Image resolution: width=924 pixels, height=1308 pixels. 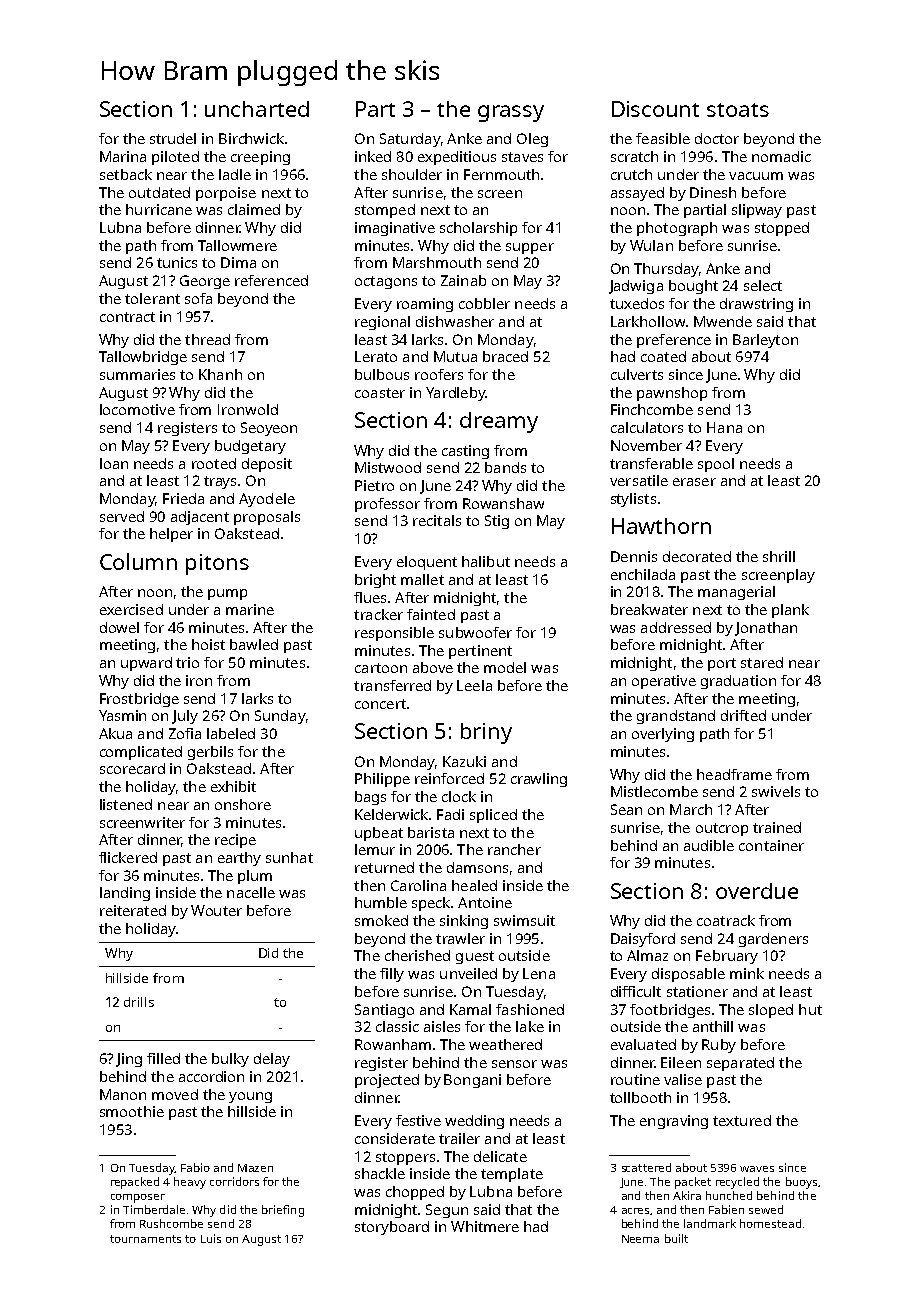 I want to click on sensor, so click(x=514, y=1064).
